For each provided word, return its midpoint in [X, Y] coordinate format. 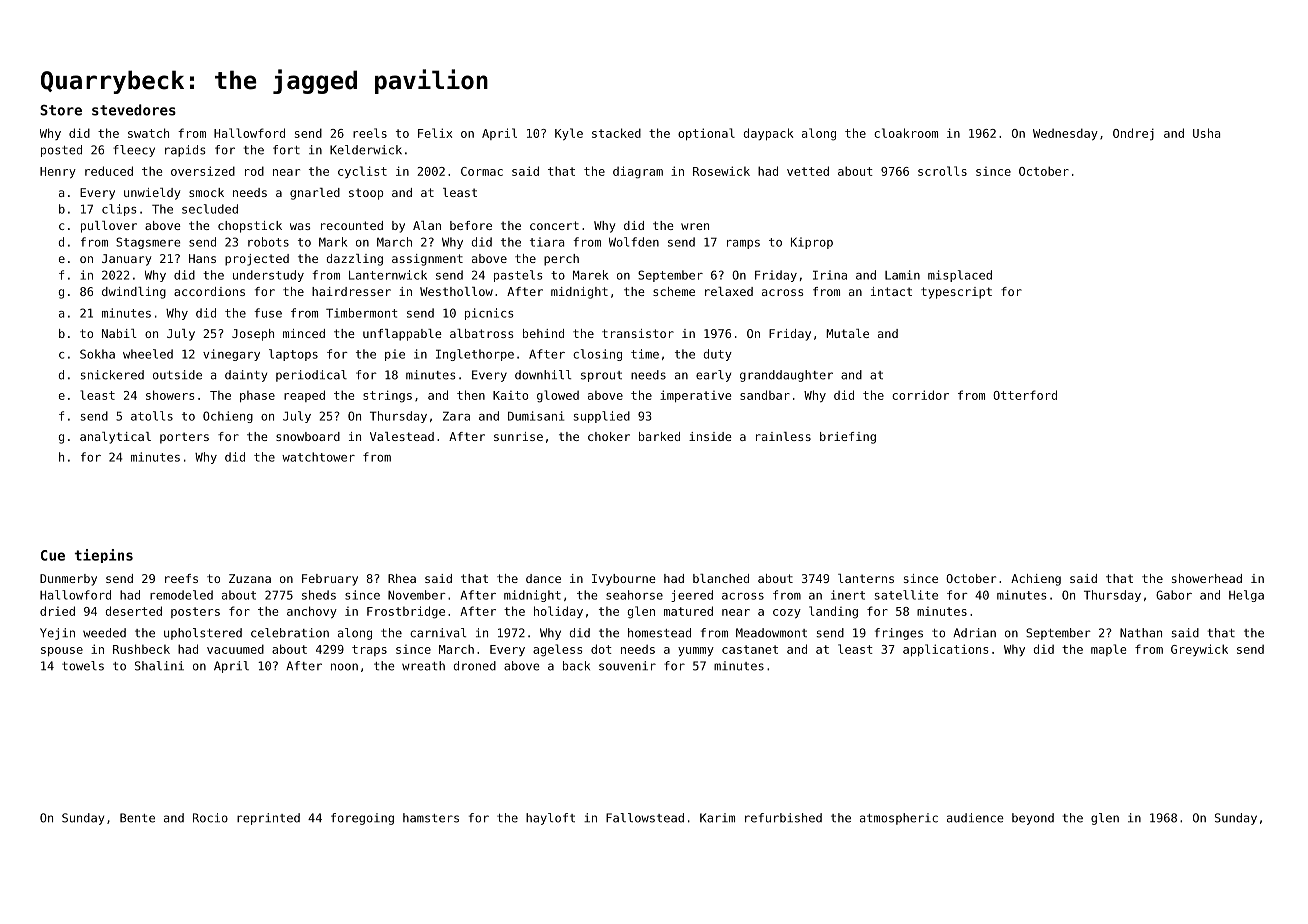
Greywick [1199, 650]
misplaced [960, 276]
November [417, 595]
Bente [137, 818]
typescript [956, 293]
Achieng [1036, 580]
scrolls [942, 171]
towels [83, 666]
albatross [481, 333]
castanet [750, 649]
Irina [830, 275]
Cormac [482, 171]
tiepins [104, 556]
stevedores [134, 110]
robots [268, 242]
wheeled [148, 354]
